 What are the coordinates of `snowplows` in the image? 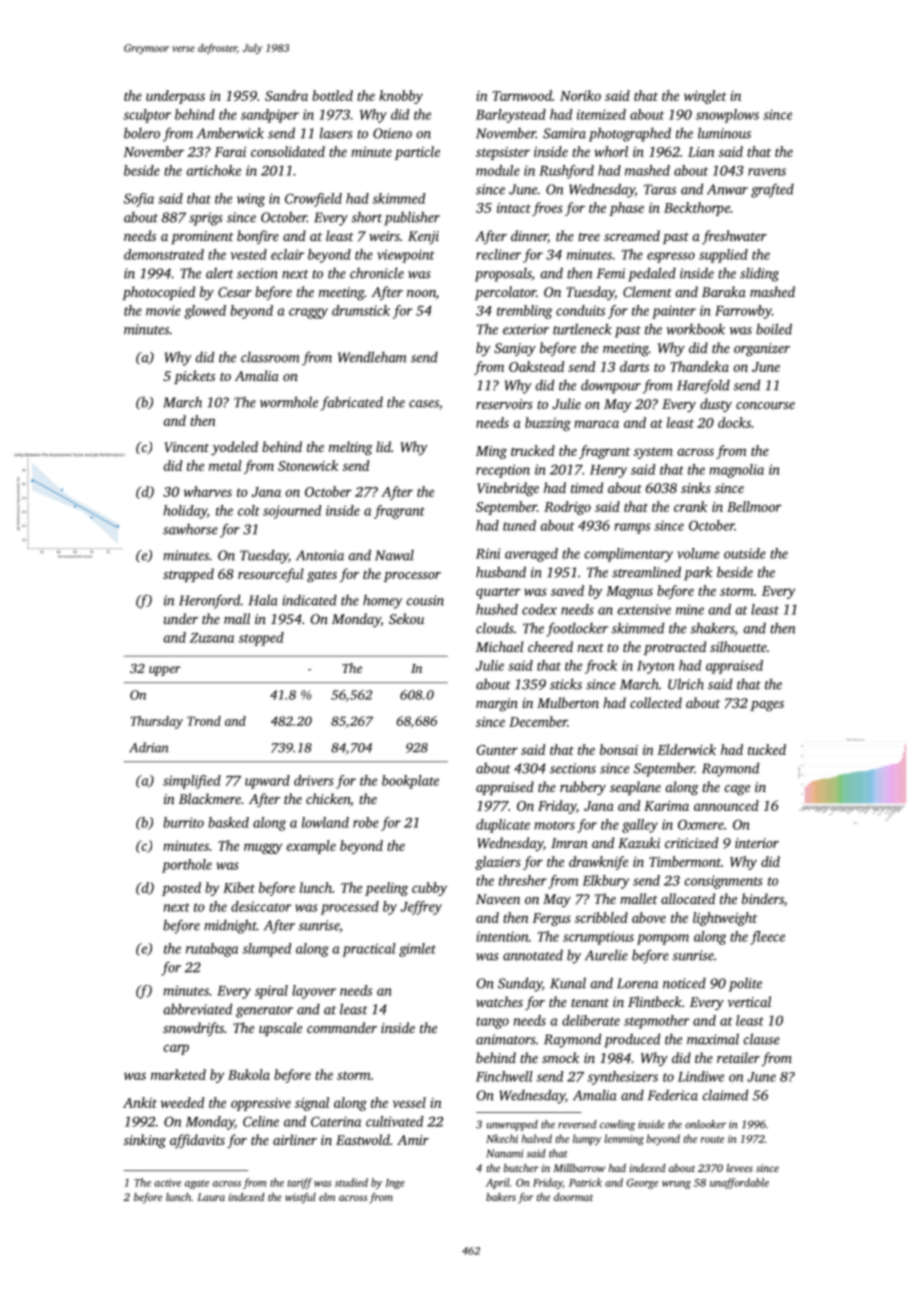 It's located at (727, 116).
